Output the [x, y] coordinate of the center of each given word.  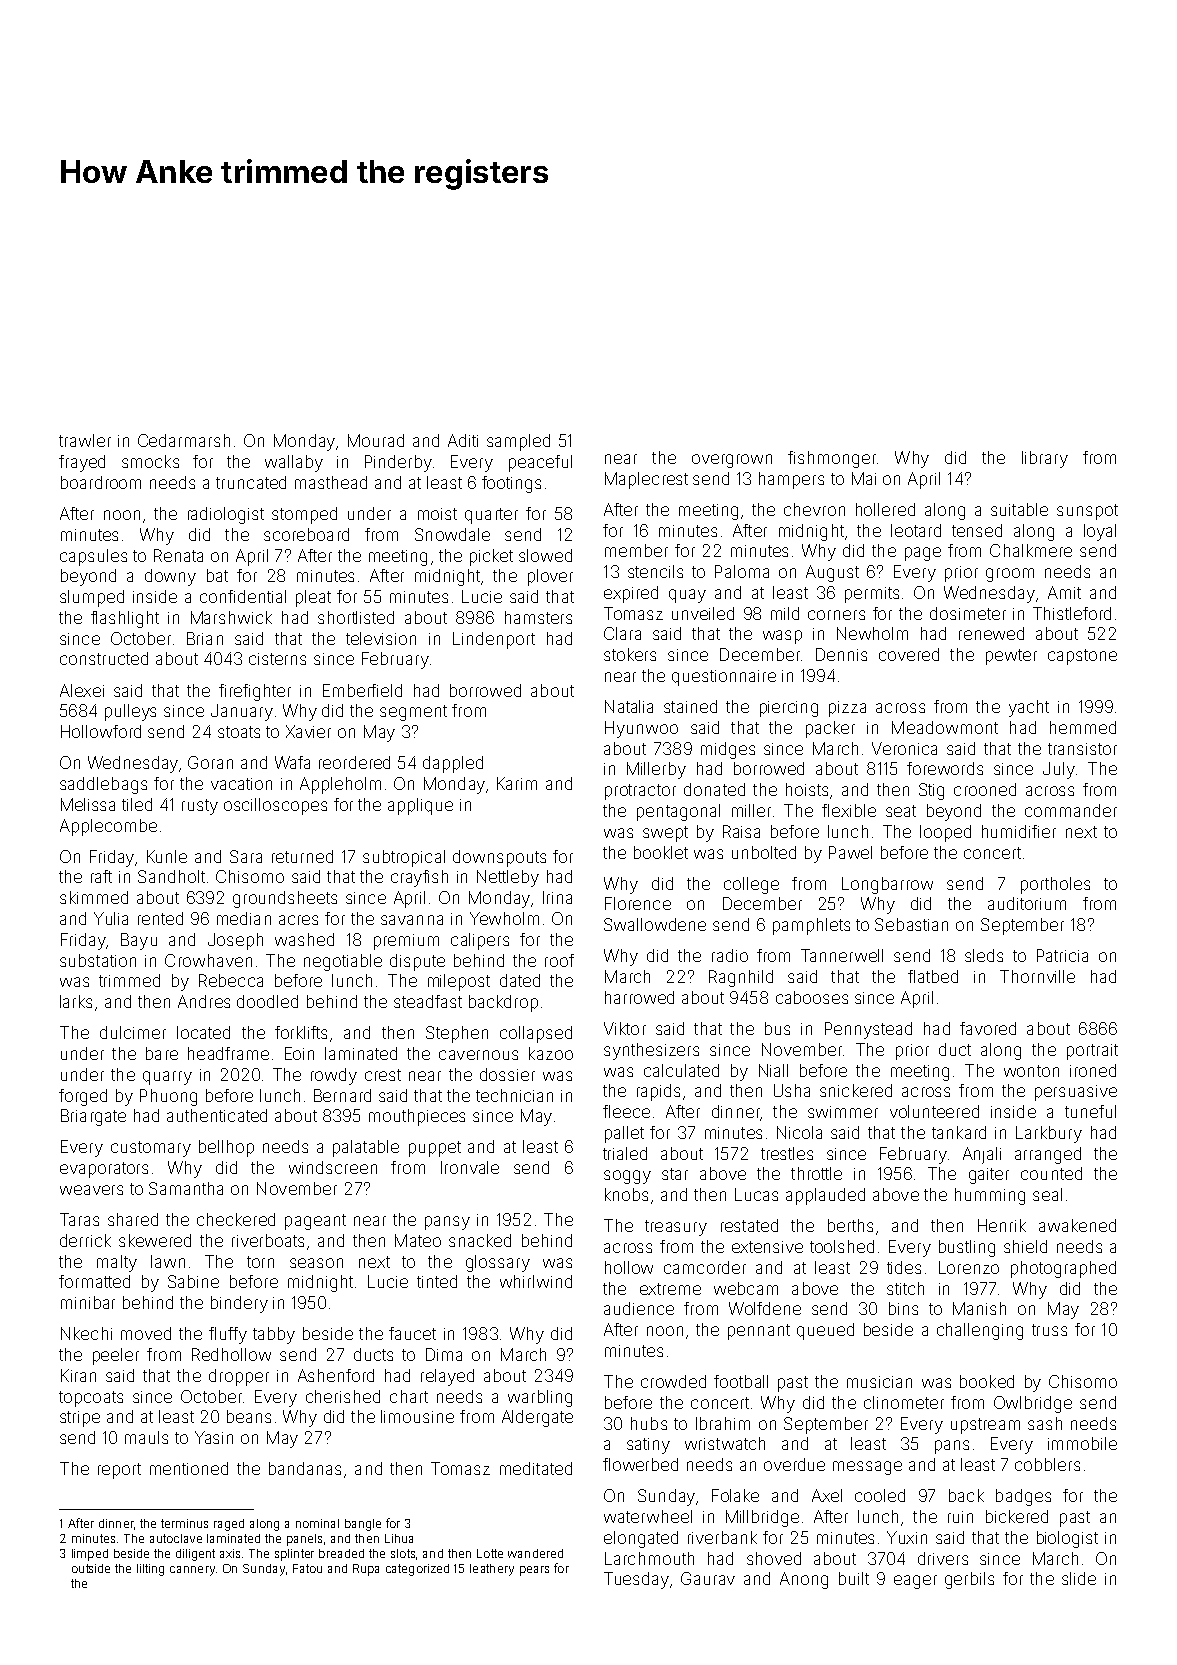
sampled [518, 442]
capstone [1082, 657]
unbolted [764, 852]
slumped [92, 598]
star [675, 1174]
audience [639, 1308]
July [1059, 770]
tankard [959, 1132]
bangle [363, 1525]
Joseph [235, 941]
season [316, 1263]
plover [550, 577]
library [1045, 459]
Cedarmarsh [184, 440]
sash [1045, 1423]
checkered [236, 1219]
